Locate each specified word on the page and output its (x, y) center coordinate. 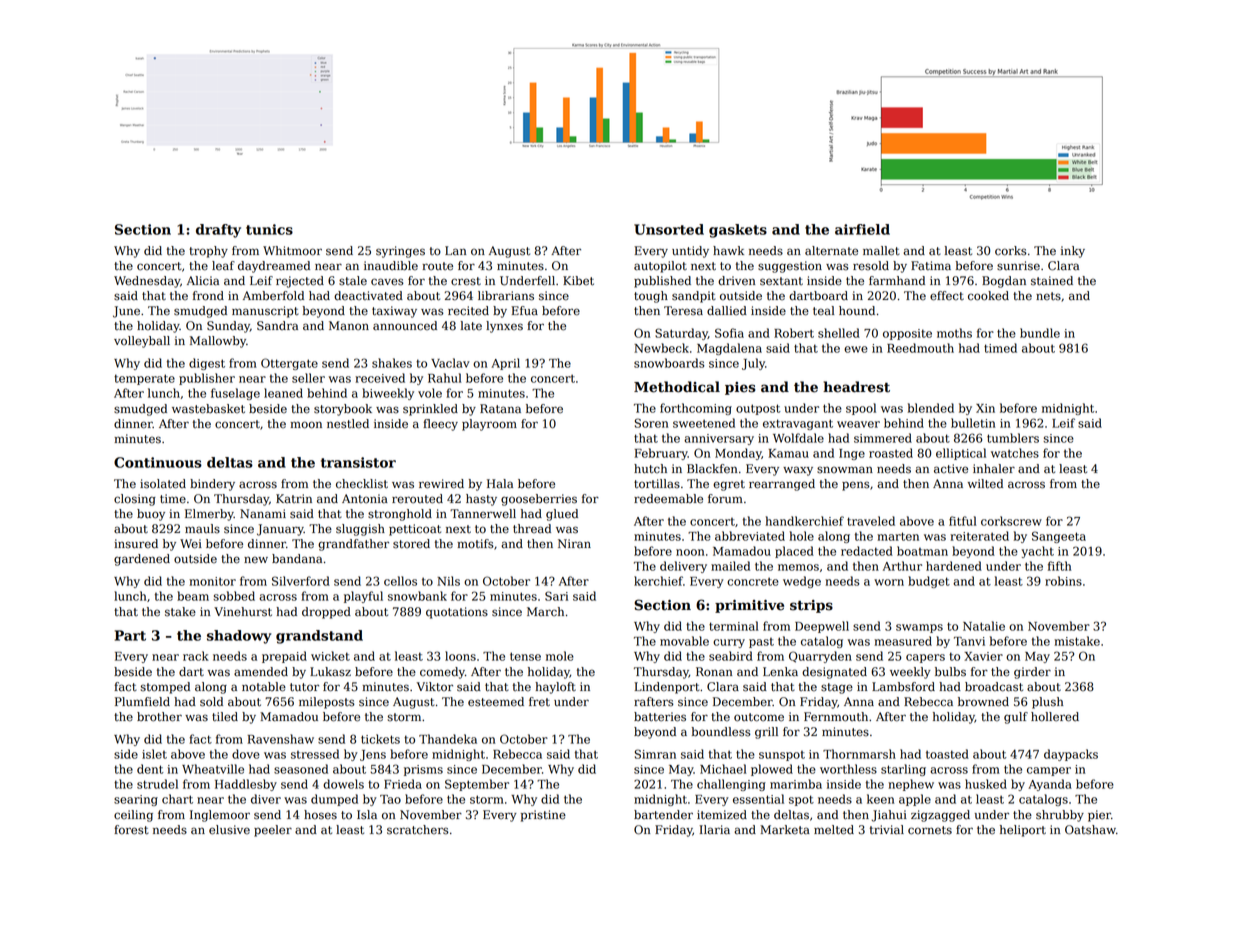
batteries (660, 717)
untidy (690, 252)
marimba (796, 784)
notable (264, 687)
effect (947, 296)
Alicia (203, 281)
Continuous (158, 462)
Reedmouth (920, 348)
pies (740, 388)
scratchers (418, 830)
